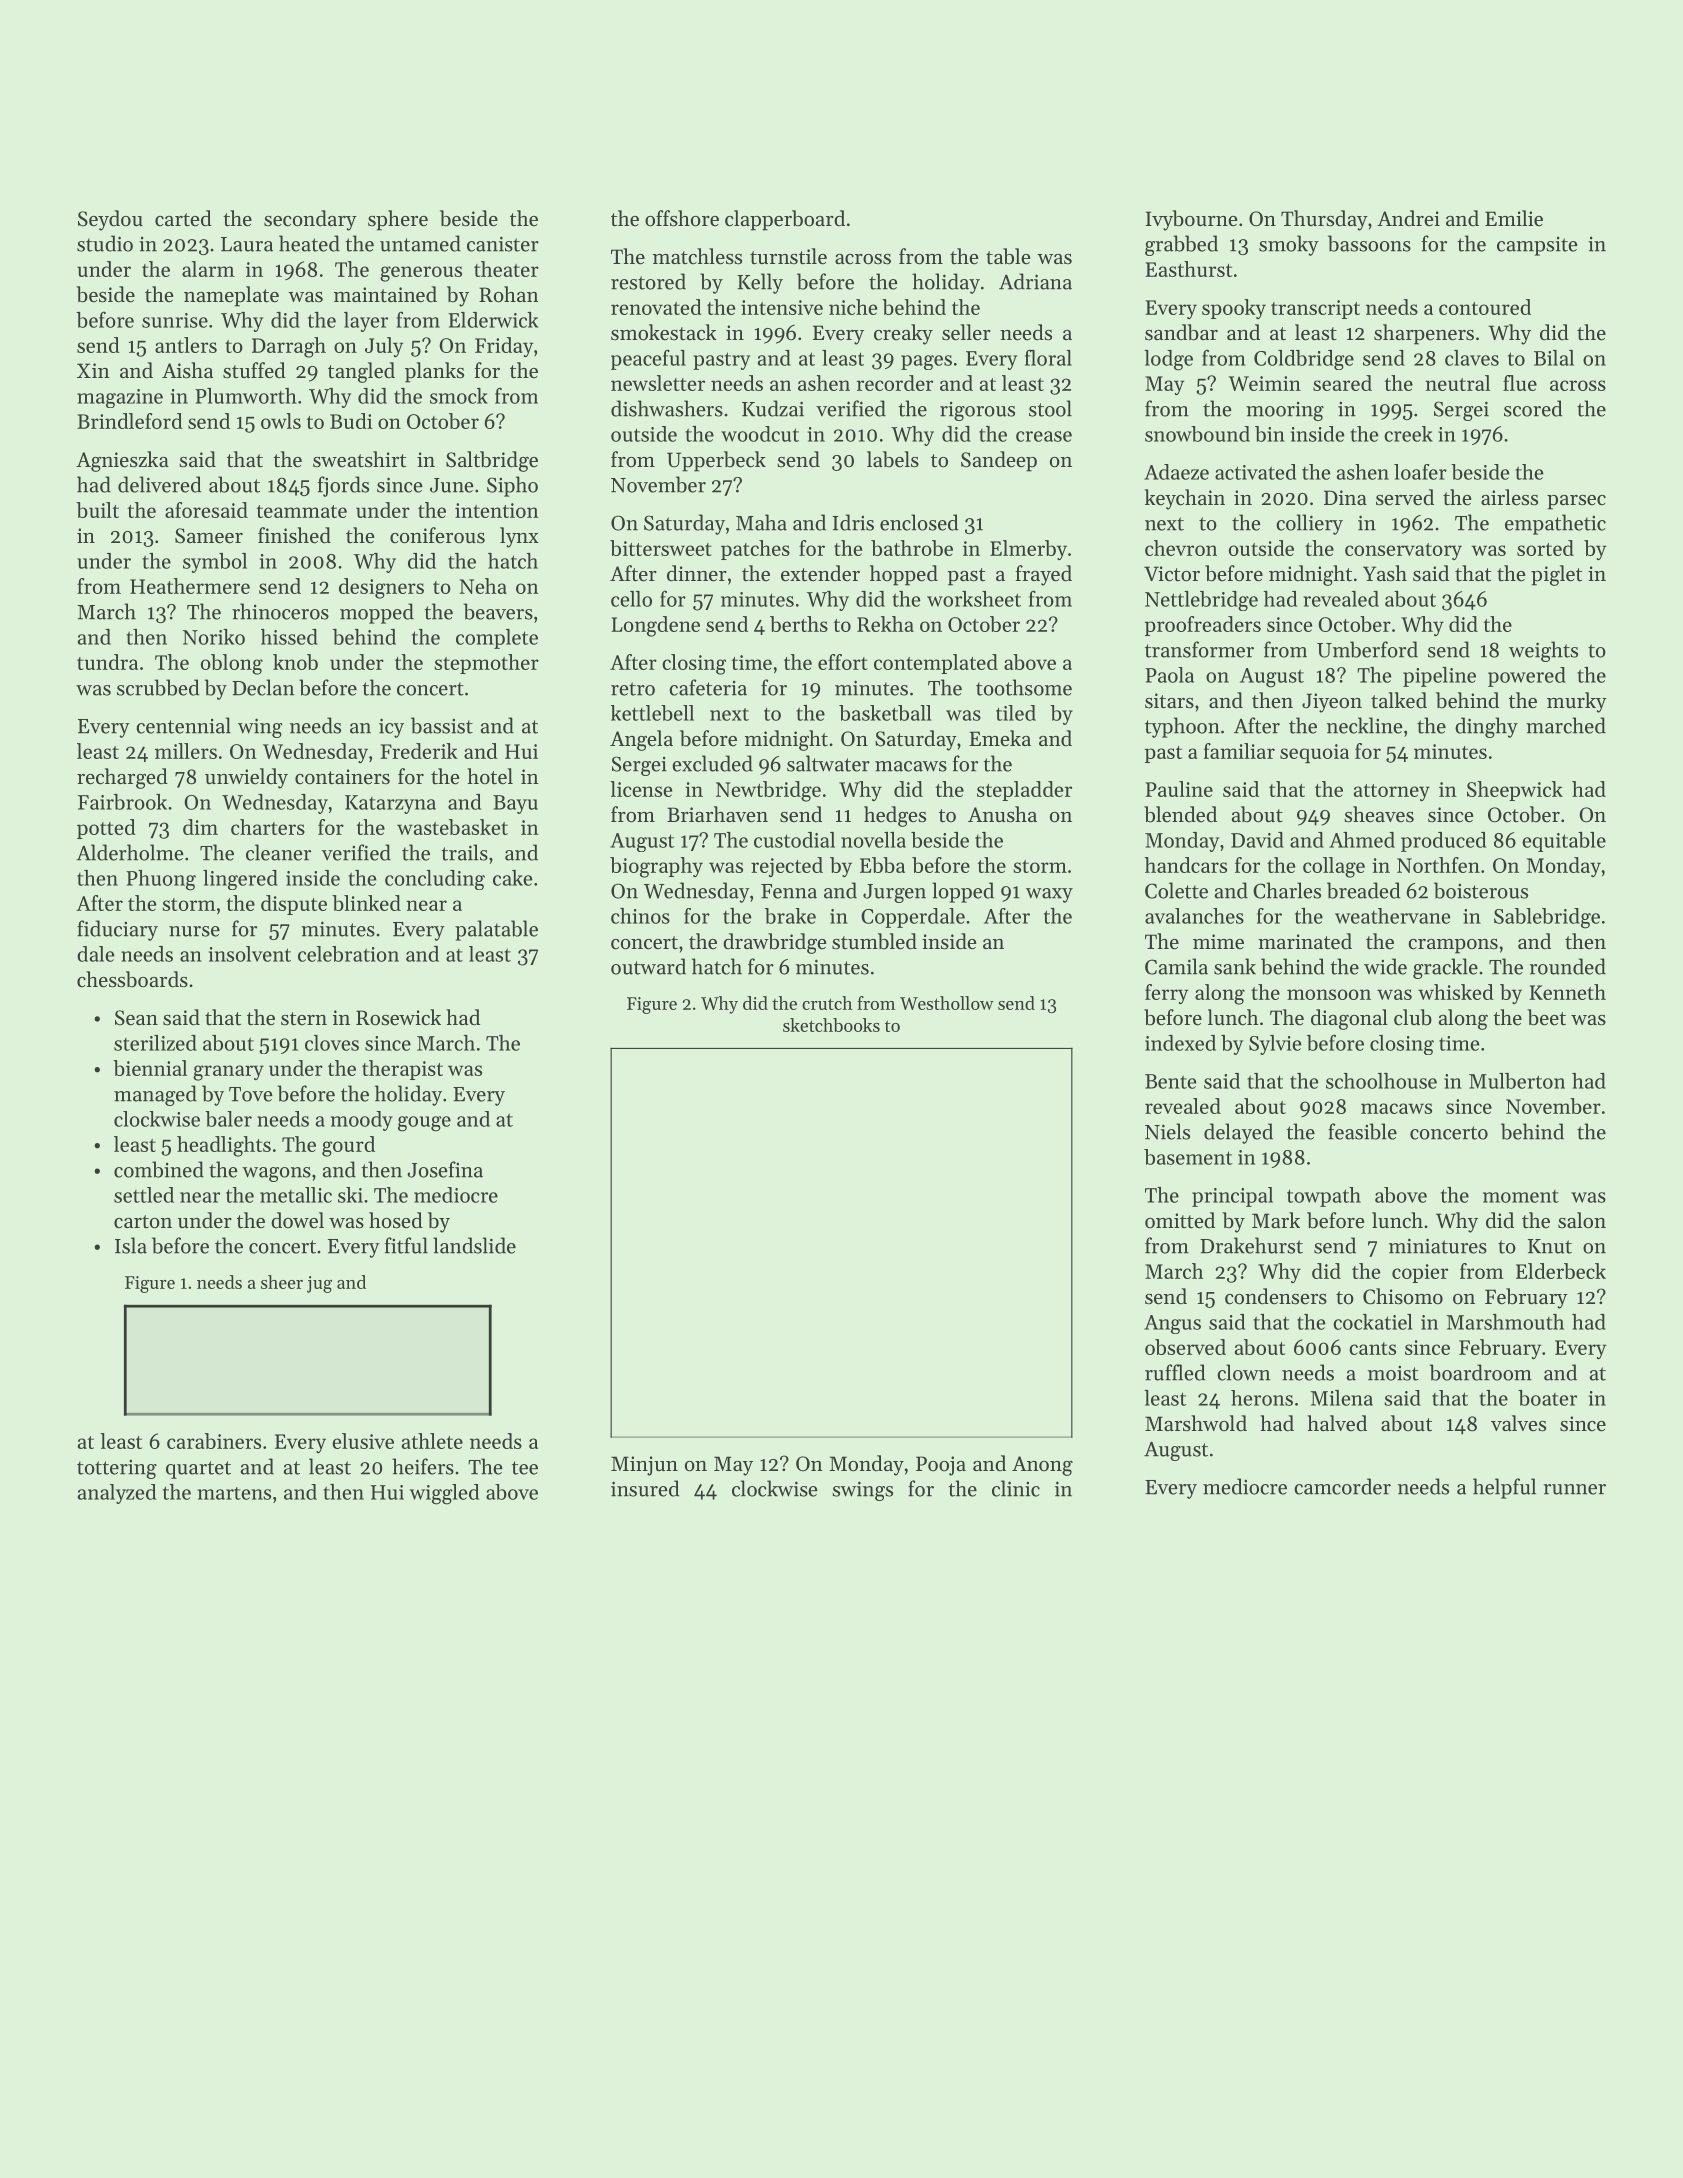 The image size is (1683, 2178). What do you see at coordinates (1445, 968) in the screenshot?
I see `grackle` at bounding box center [1445, 968].
